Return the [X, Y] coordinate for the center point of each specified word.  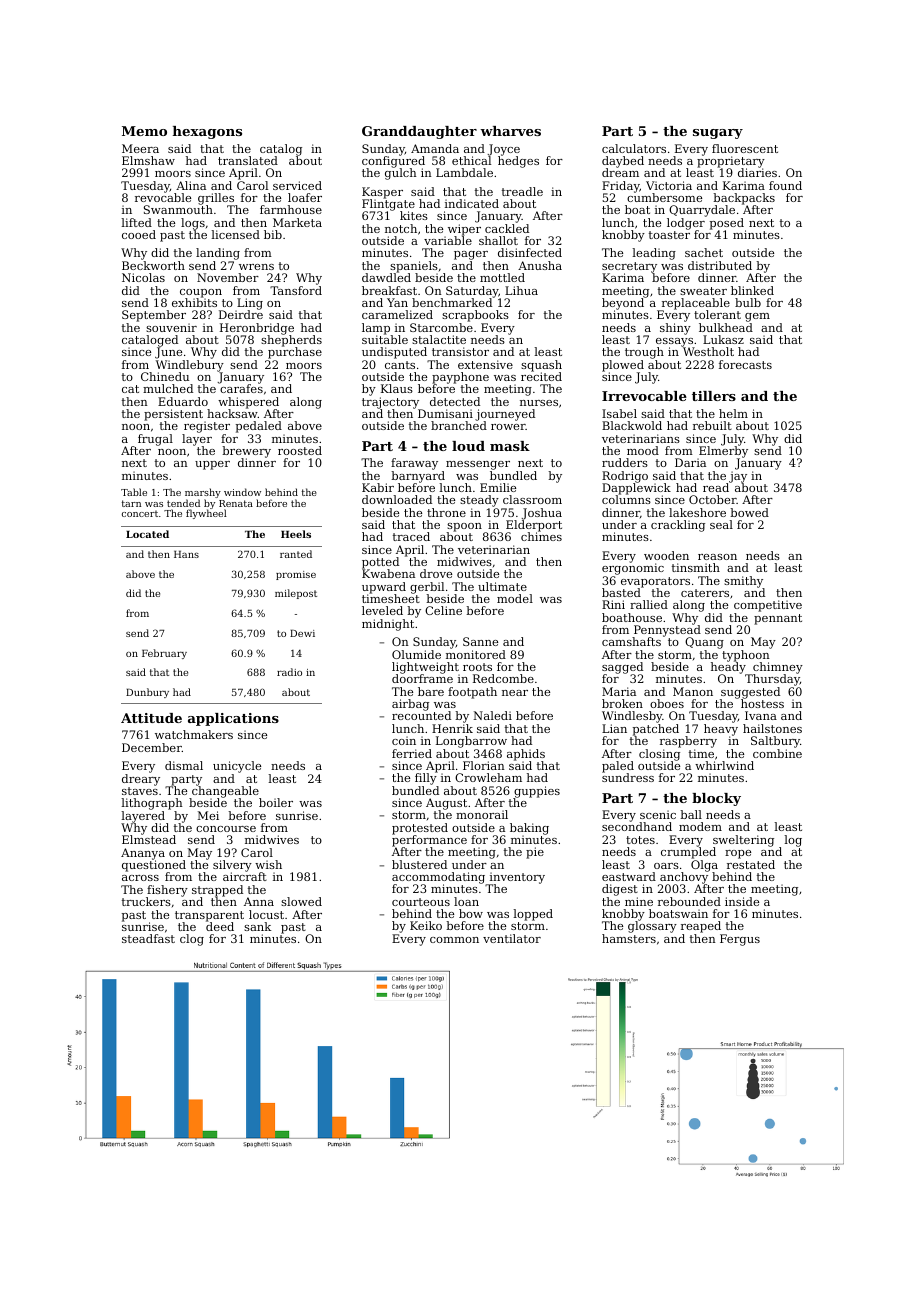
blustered [419, 864]
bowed [749, 512]
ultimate [502, 586]
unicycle [237, 767]
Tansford [296, 290]
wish [268, 864]
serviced [297, 185]
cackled [507, 228]
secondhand [637, 827]
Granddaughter [419, 132]
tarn [131, 503]
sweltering [743, 841]
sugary [718, 134]
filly [426, 779]
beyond [623, 304]
